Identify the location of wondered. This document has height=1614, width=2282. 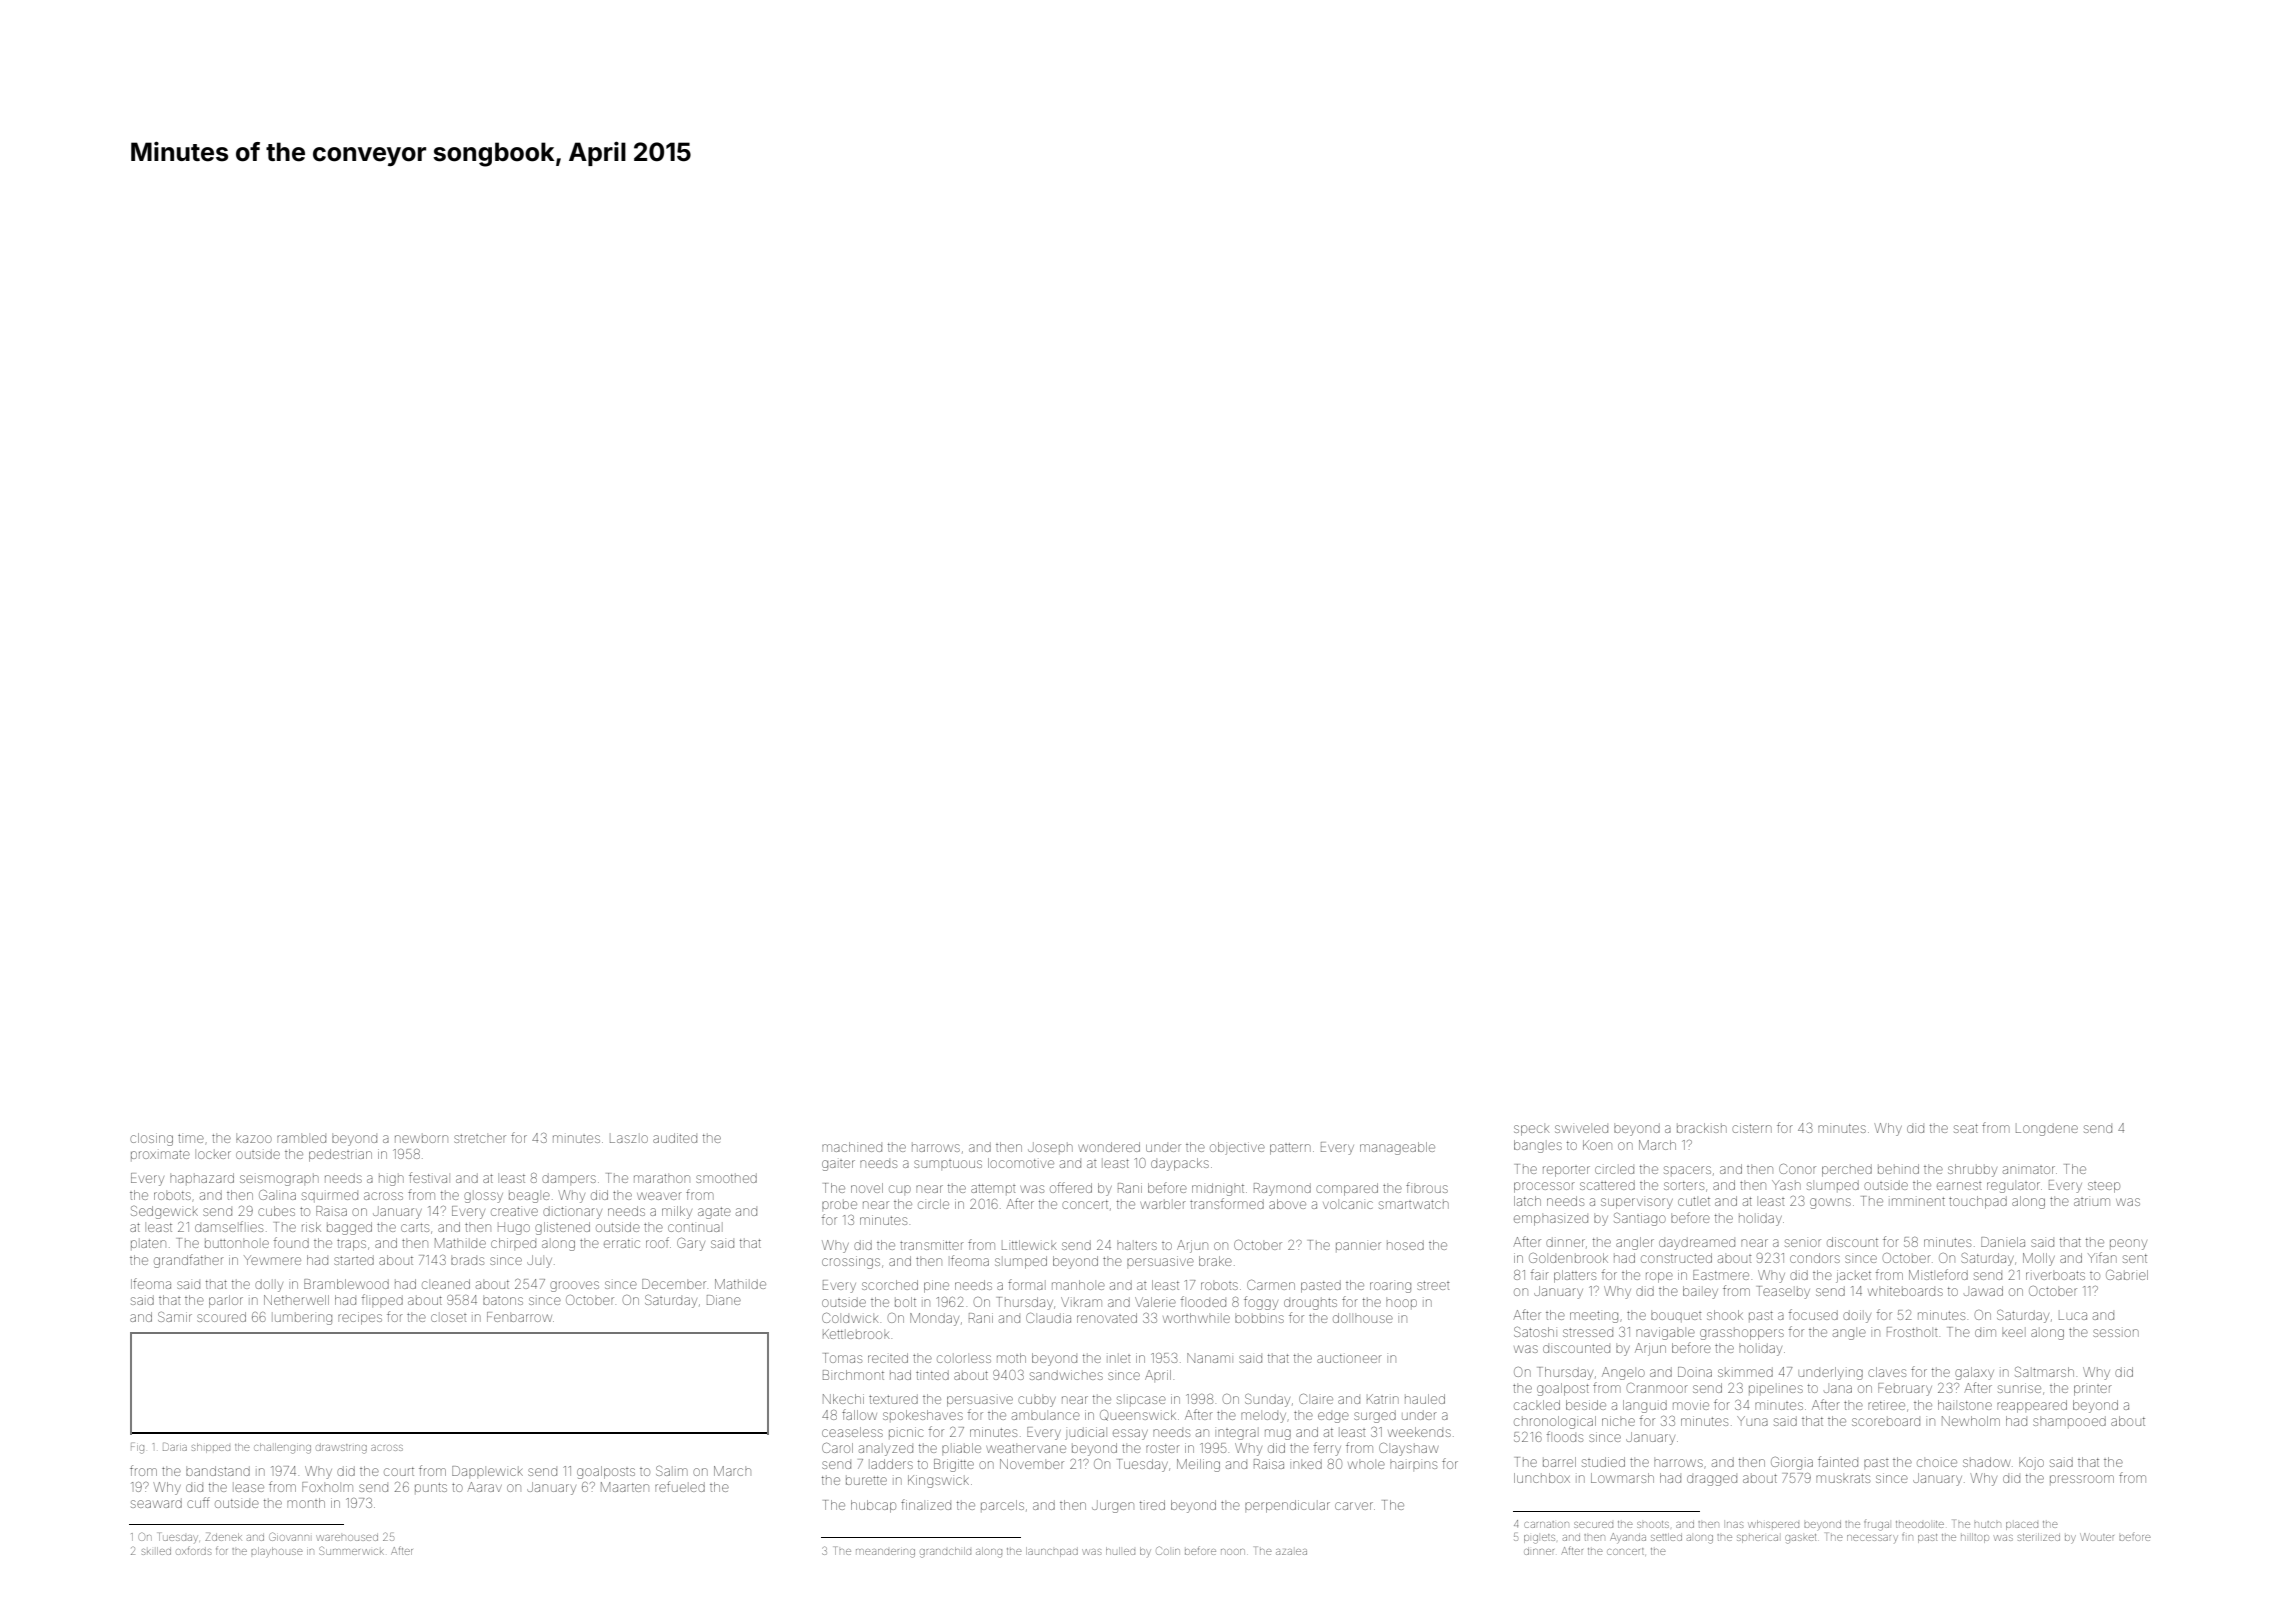
(1109, 1147).
